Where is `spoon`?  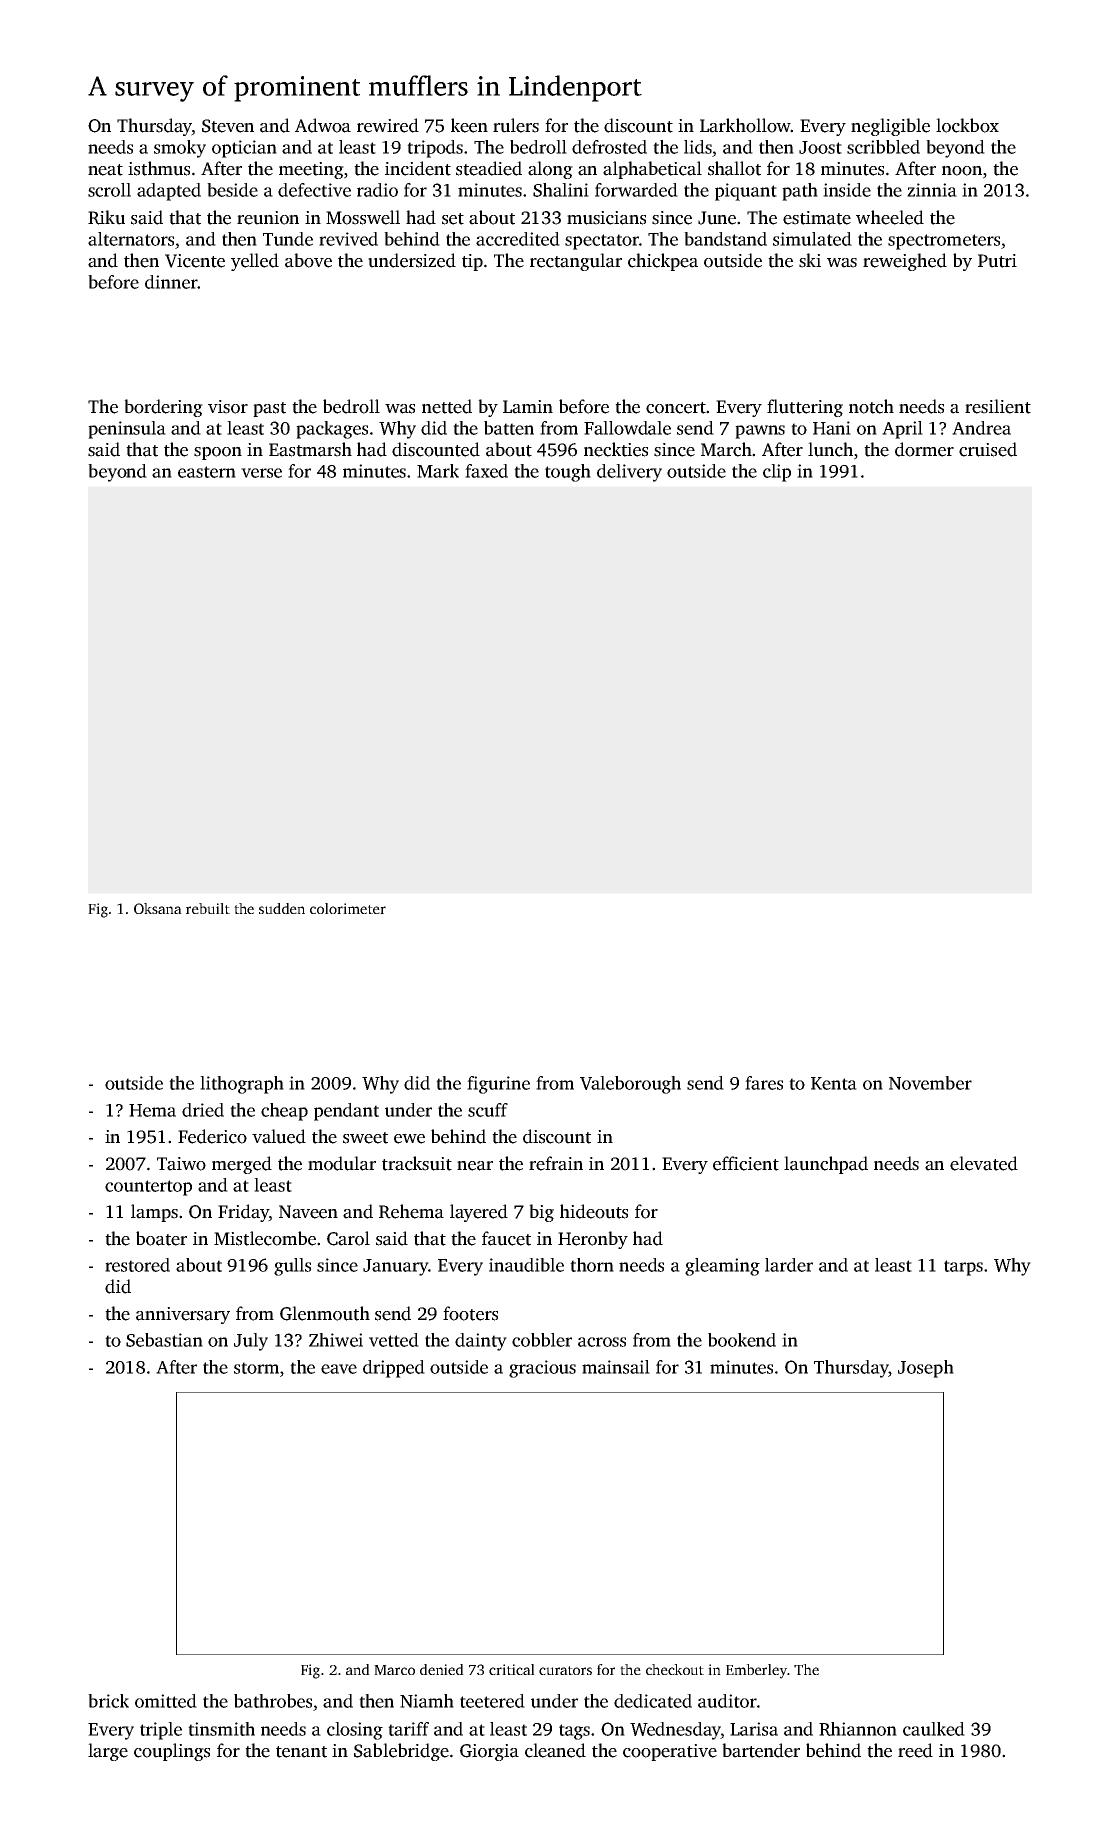 spoon is located at coordinates (218, 453).
